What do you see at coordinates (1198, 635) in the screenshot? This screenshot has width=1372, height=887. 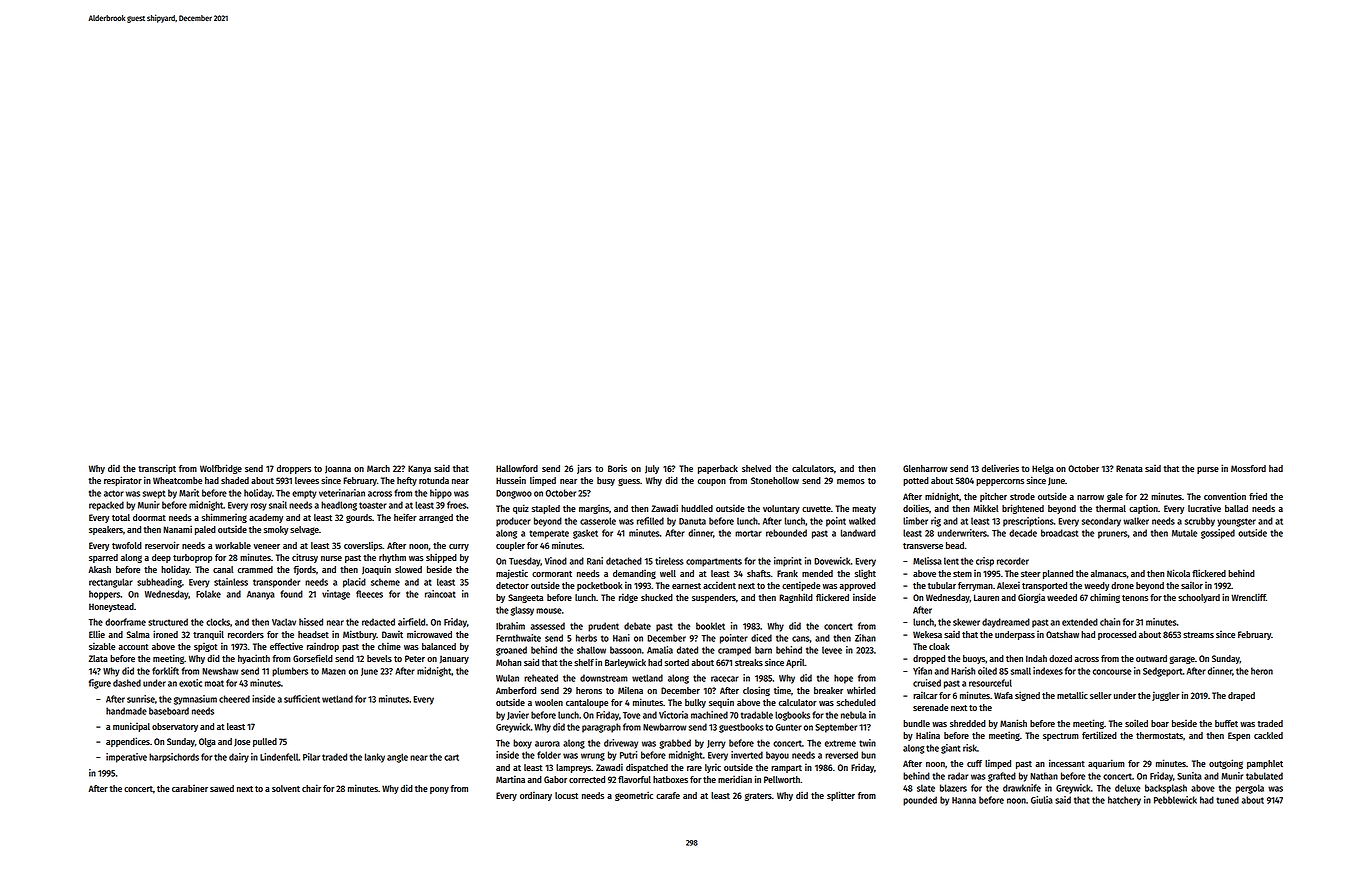 I see `streams` at bounding box center [1198, 635].
